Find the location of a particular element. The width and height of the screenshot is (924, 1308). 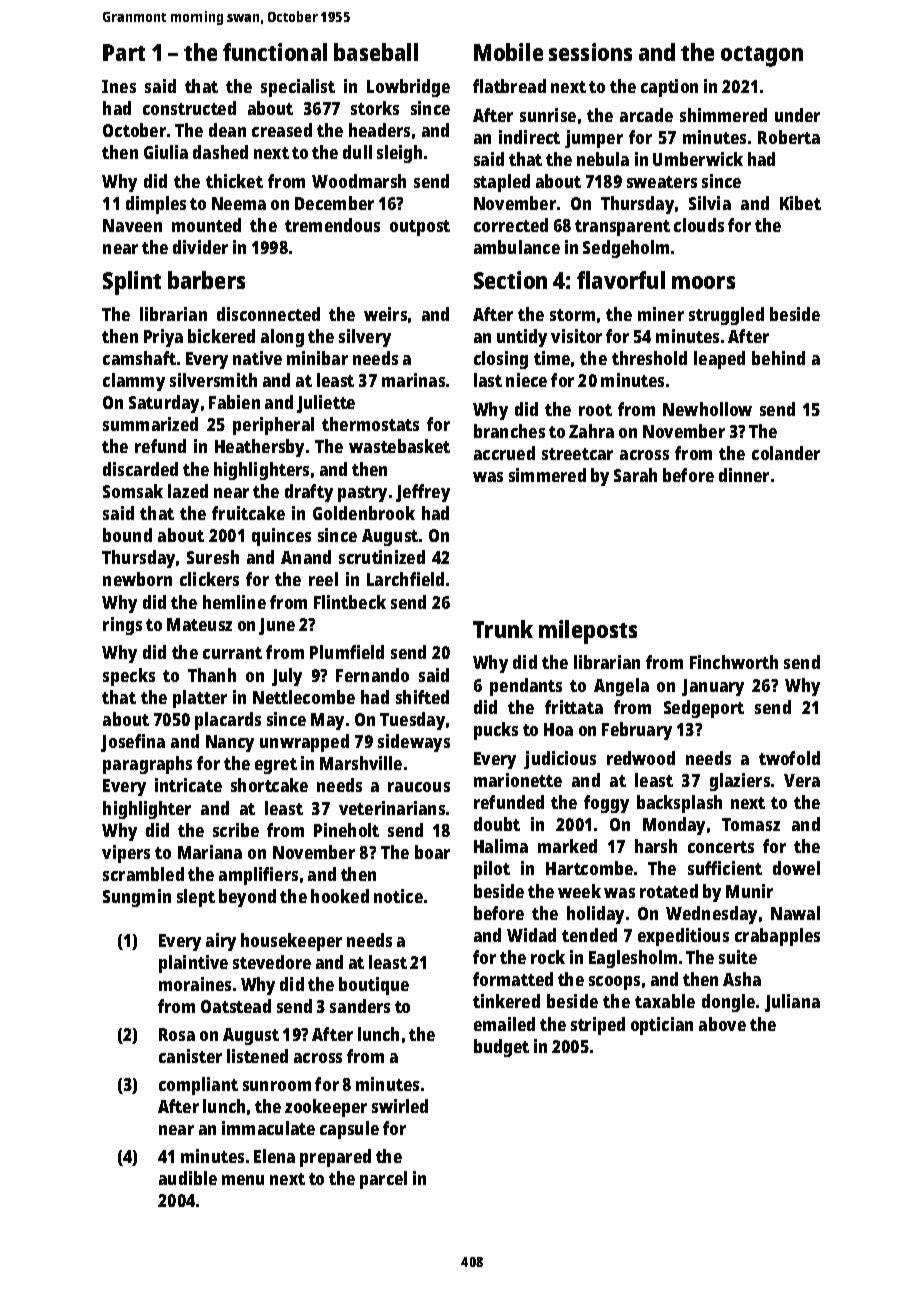

Giulia is located at coordinates (166, 152).
